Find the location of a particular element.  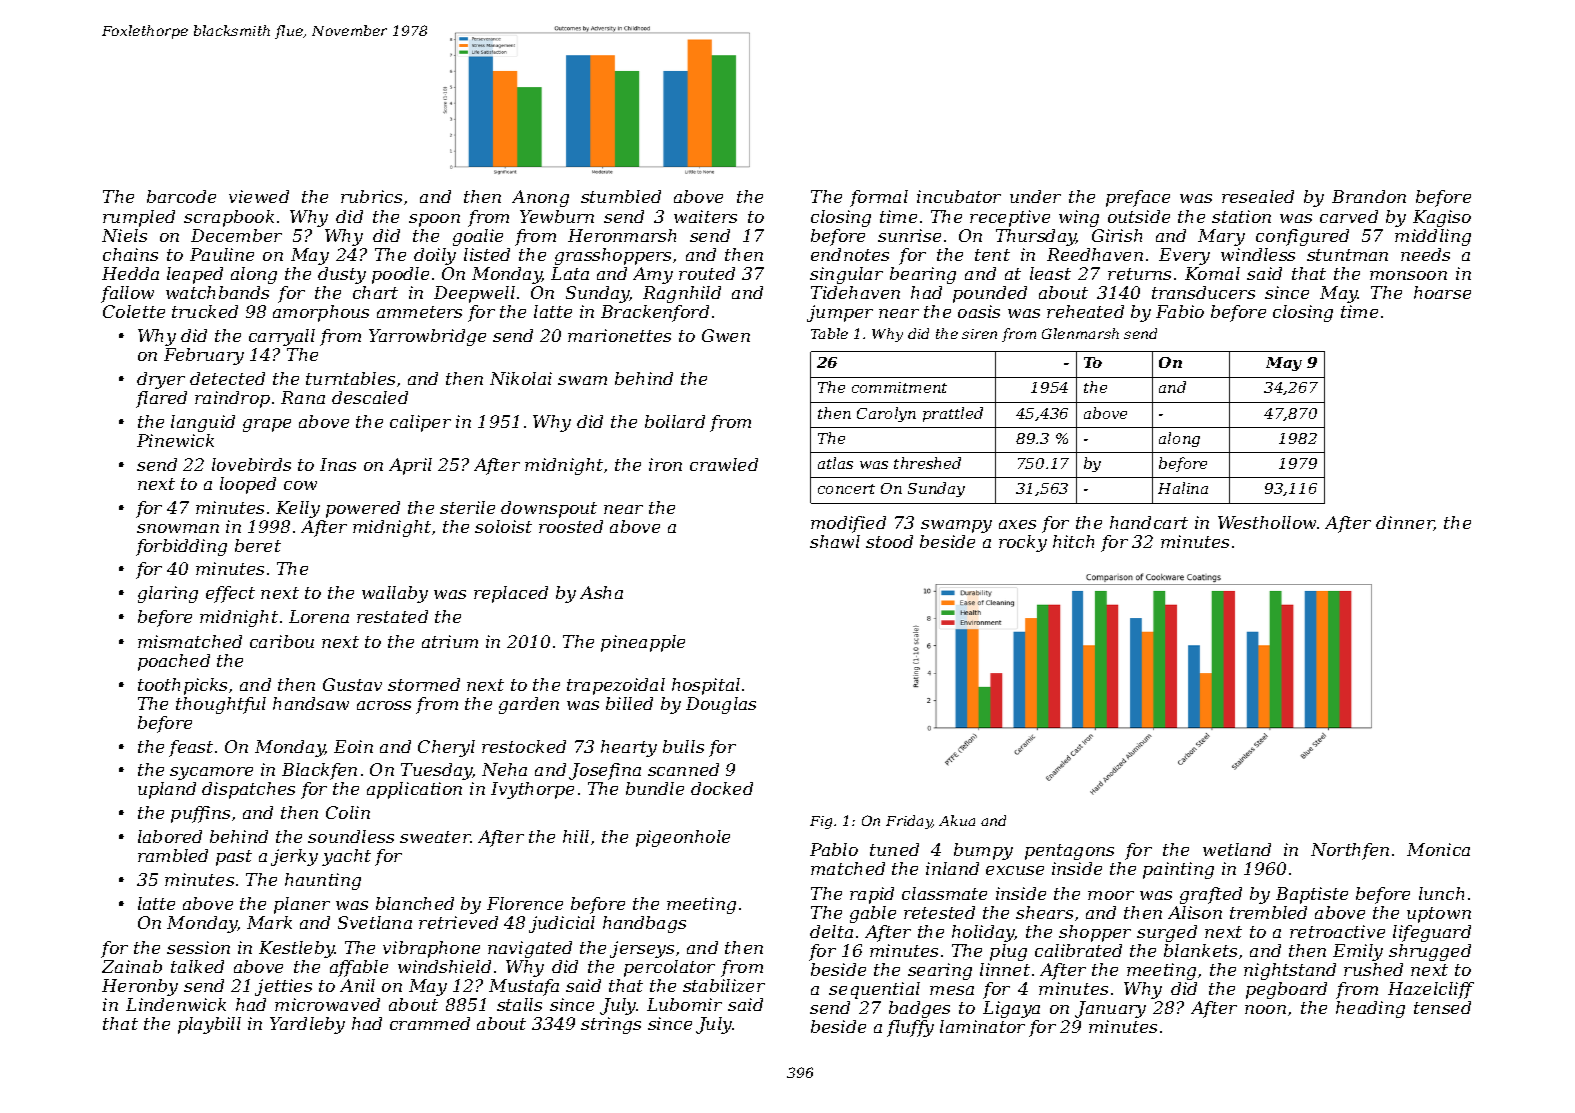

Carolyn is located at coordinates (886, 414).
